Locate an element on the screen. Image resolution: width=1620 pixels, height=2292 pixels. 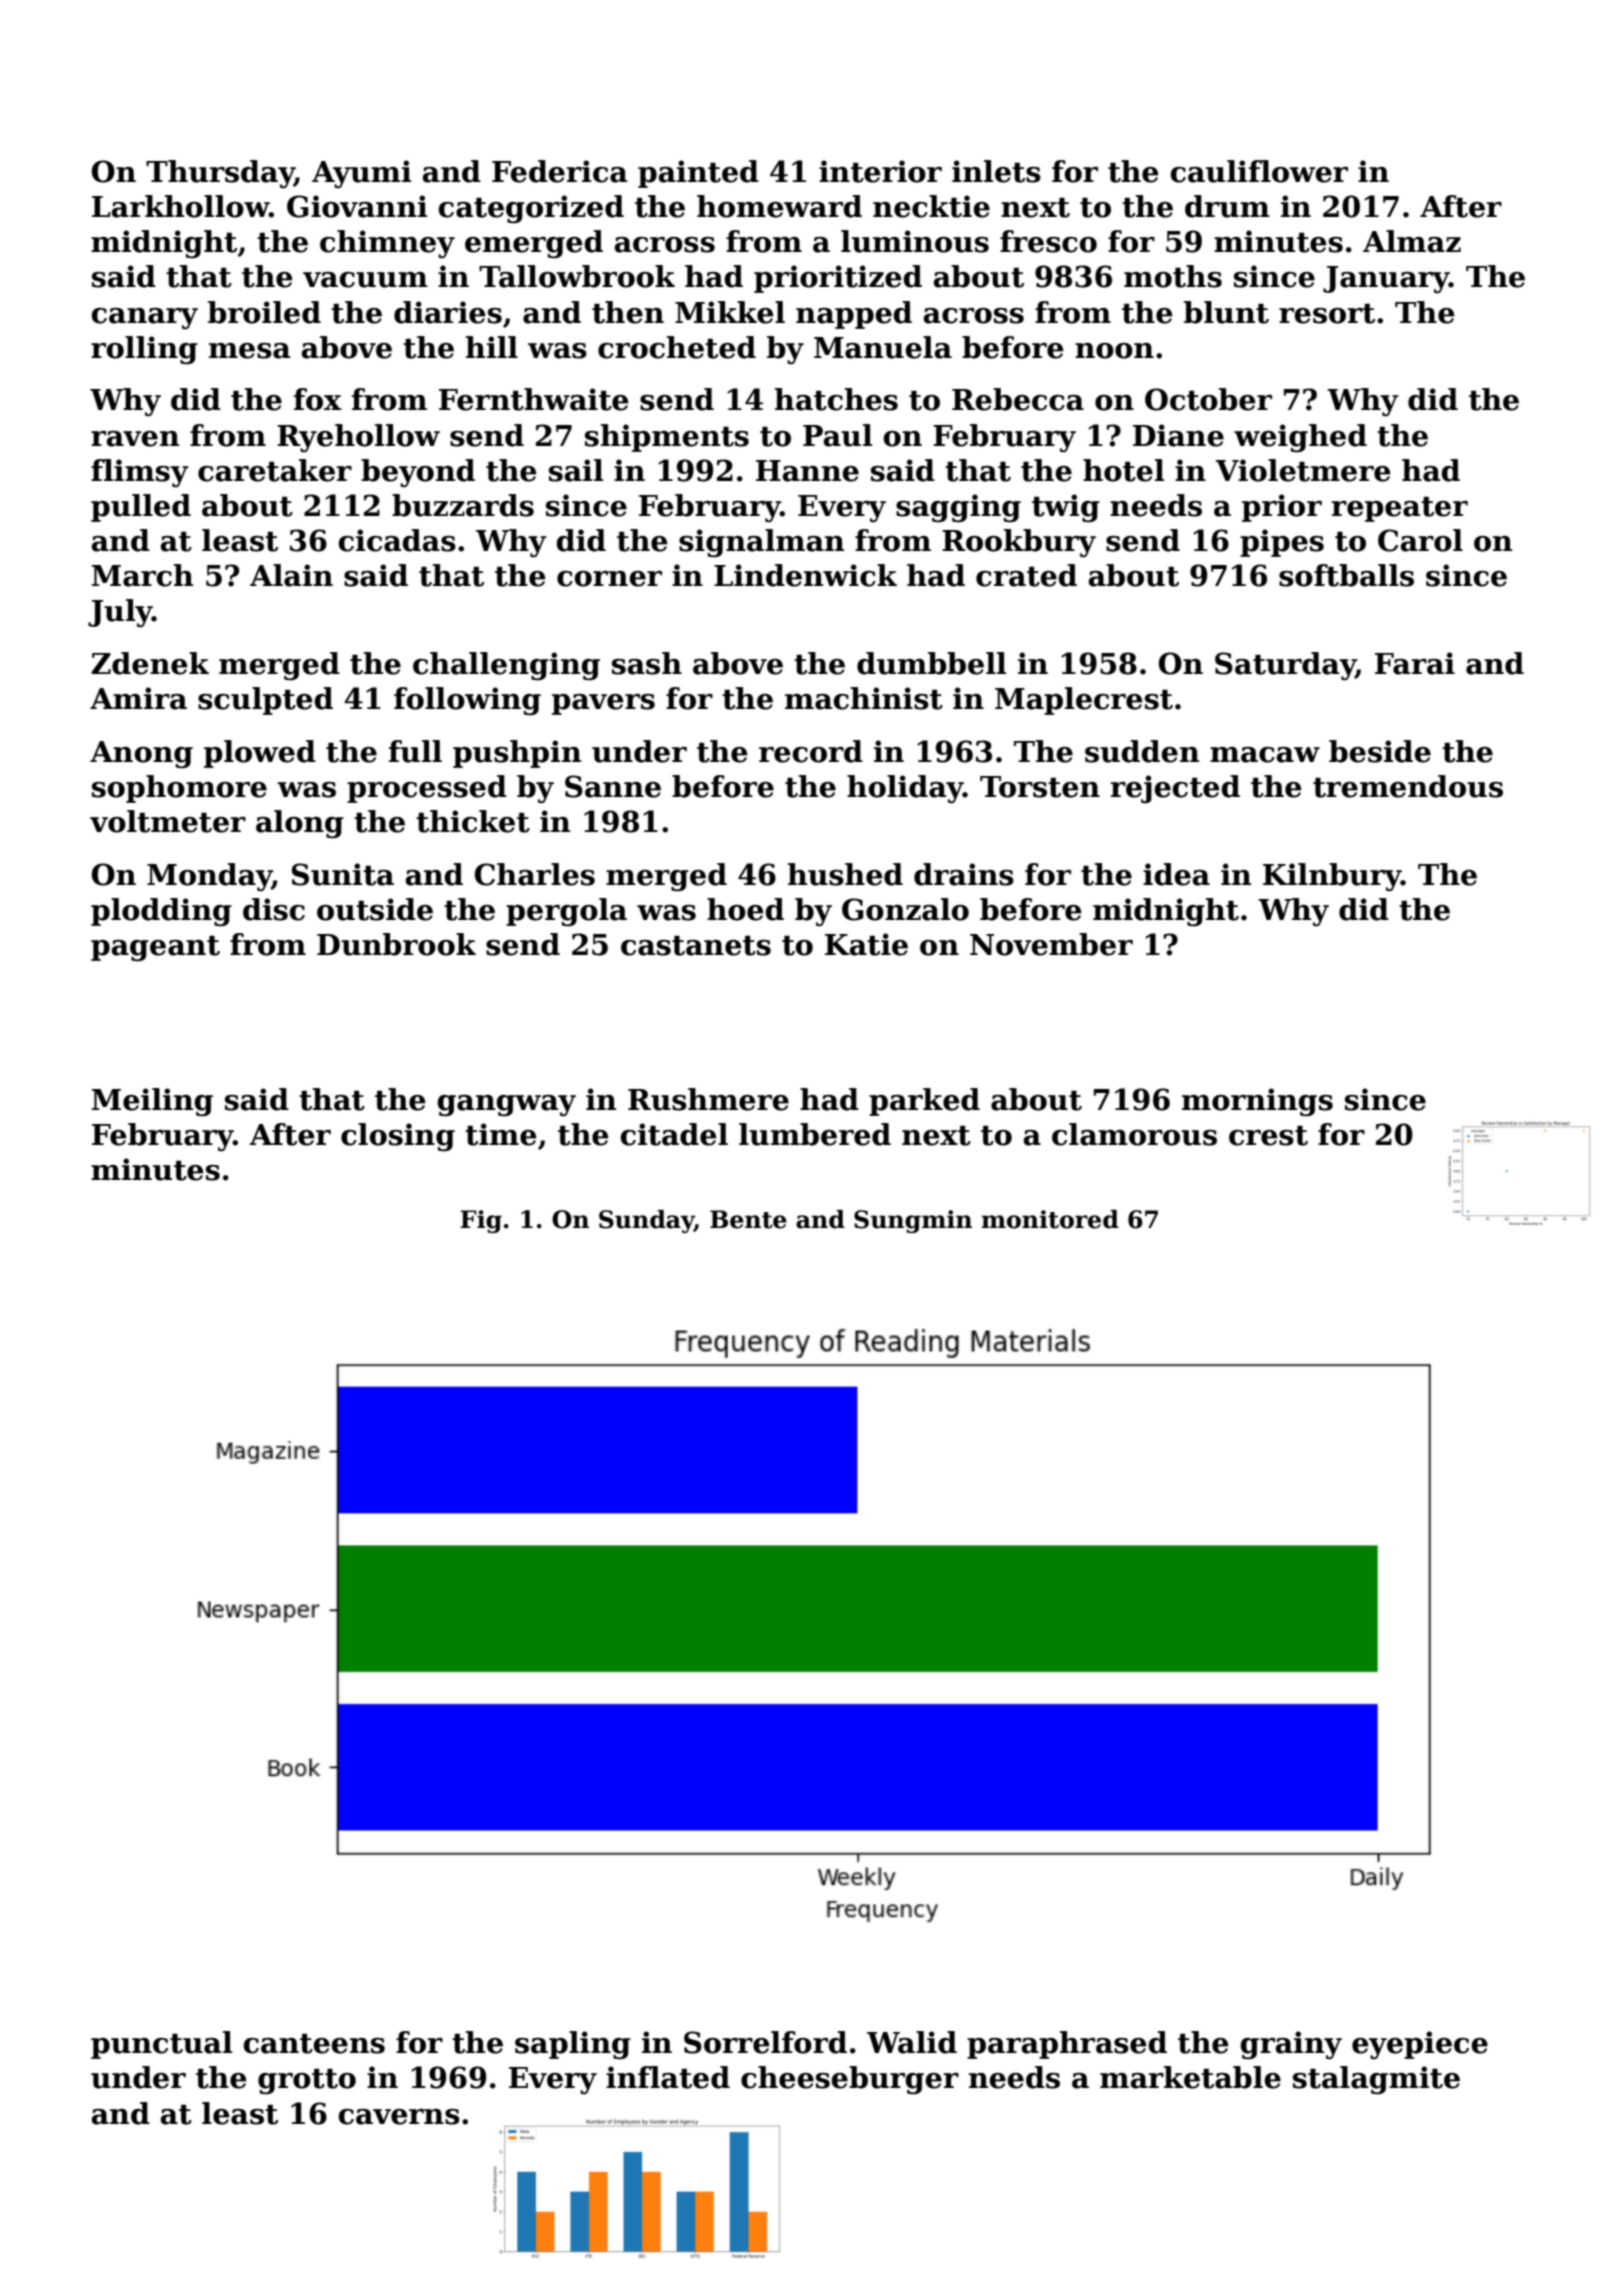
painted is located at coordinates (698, 174).
